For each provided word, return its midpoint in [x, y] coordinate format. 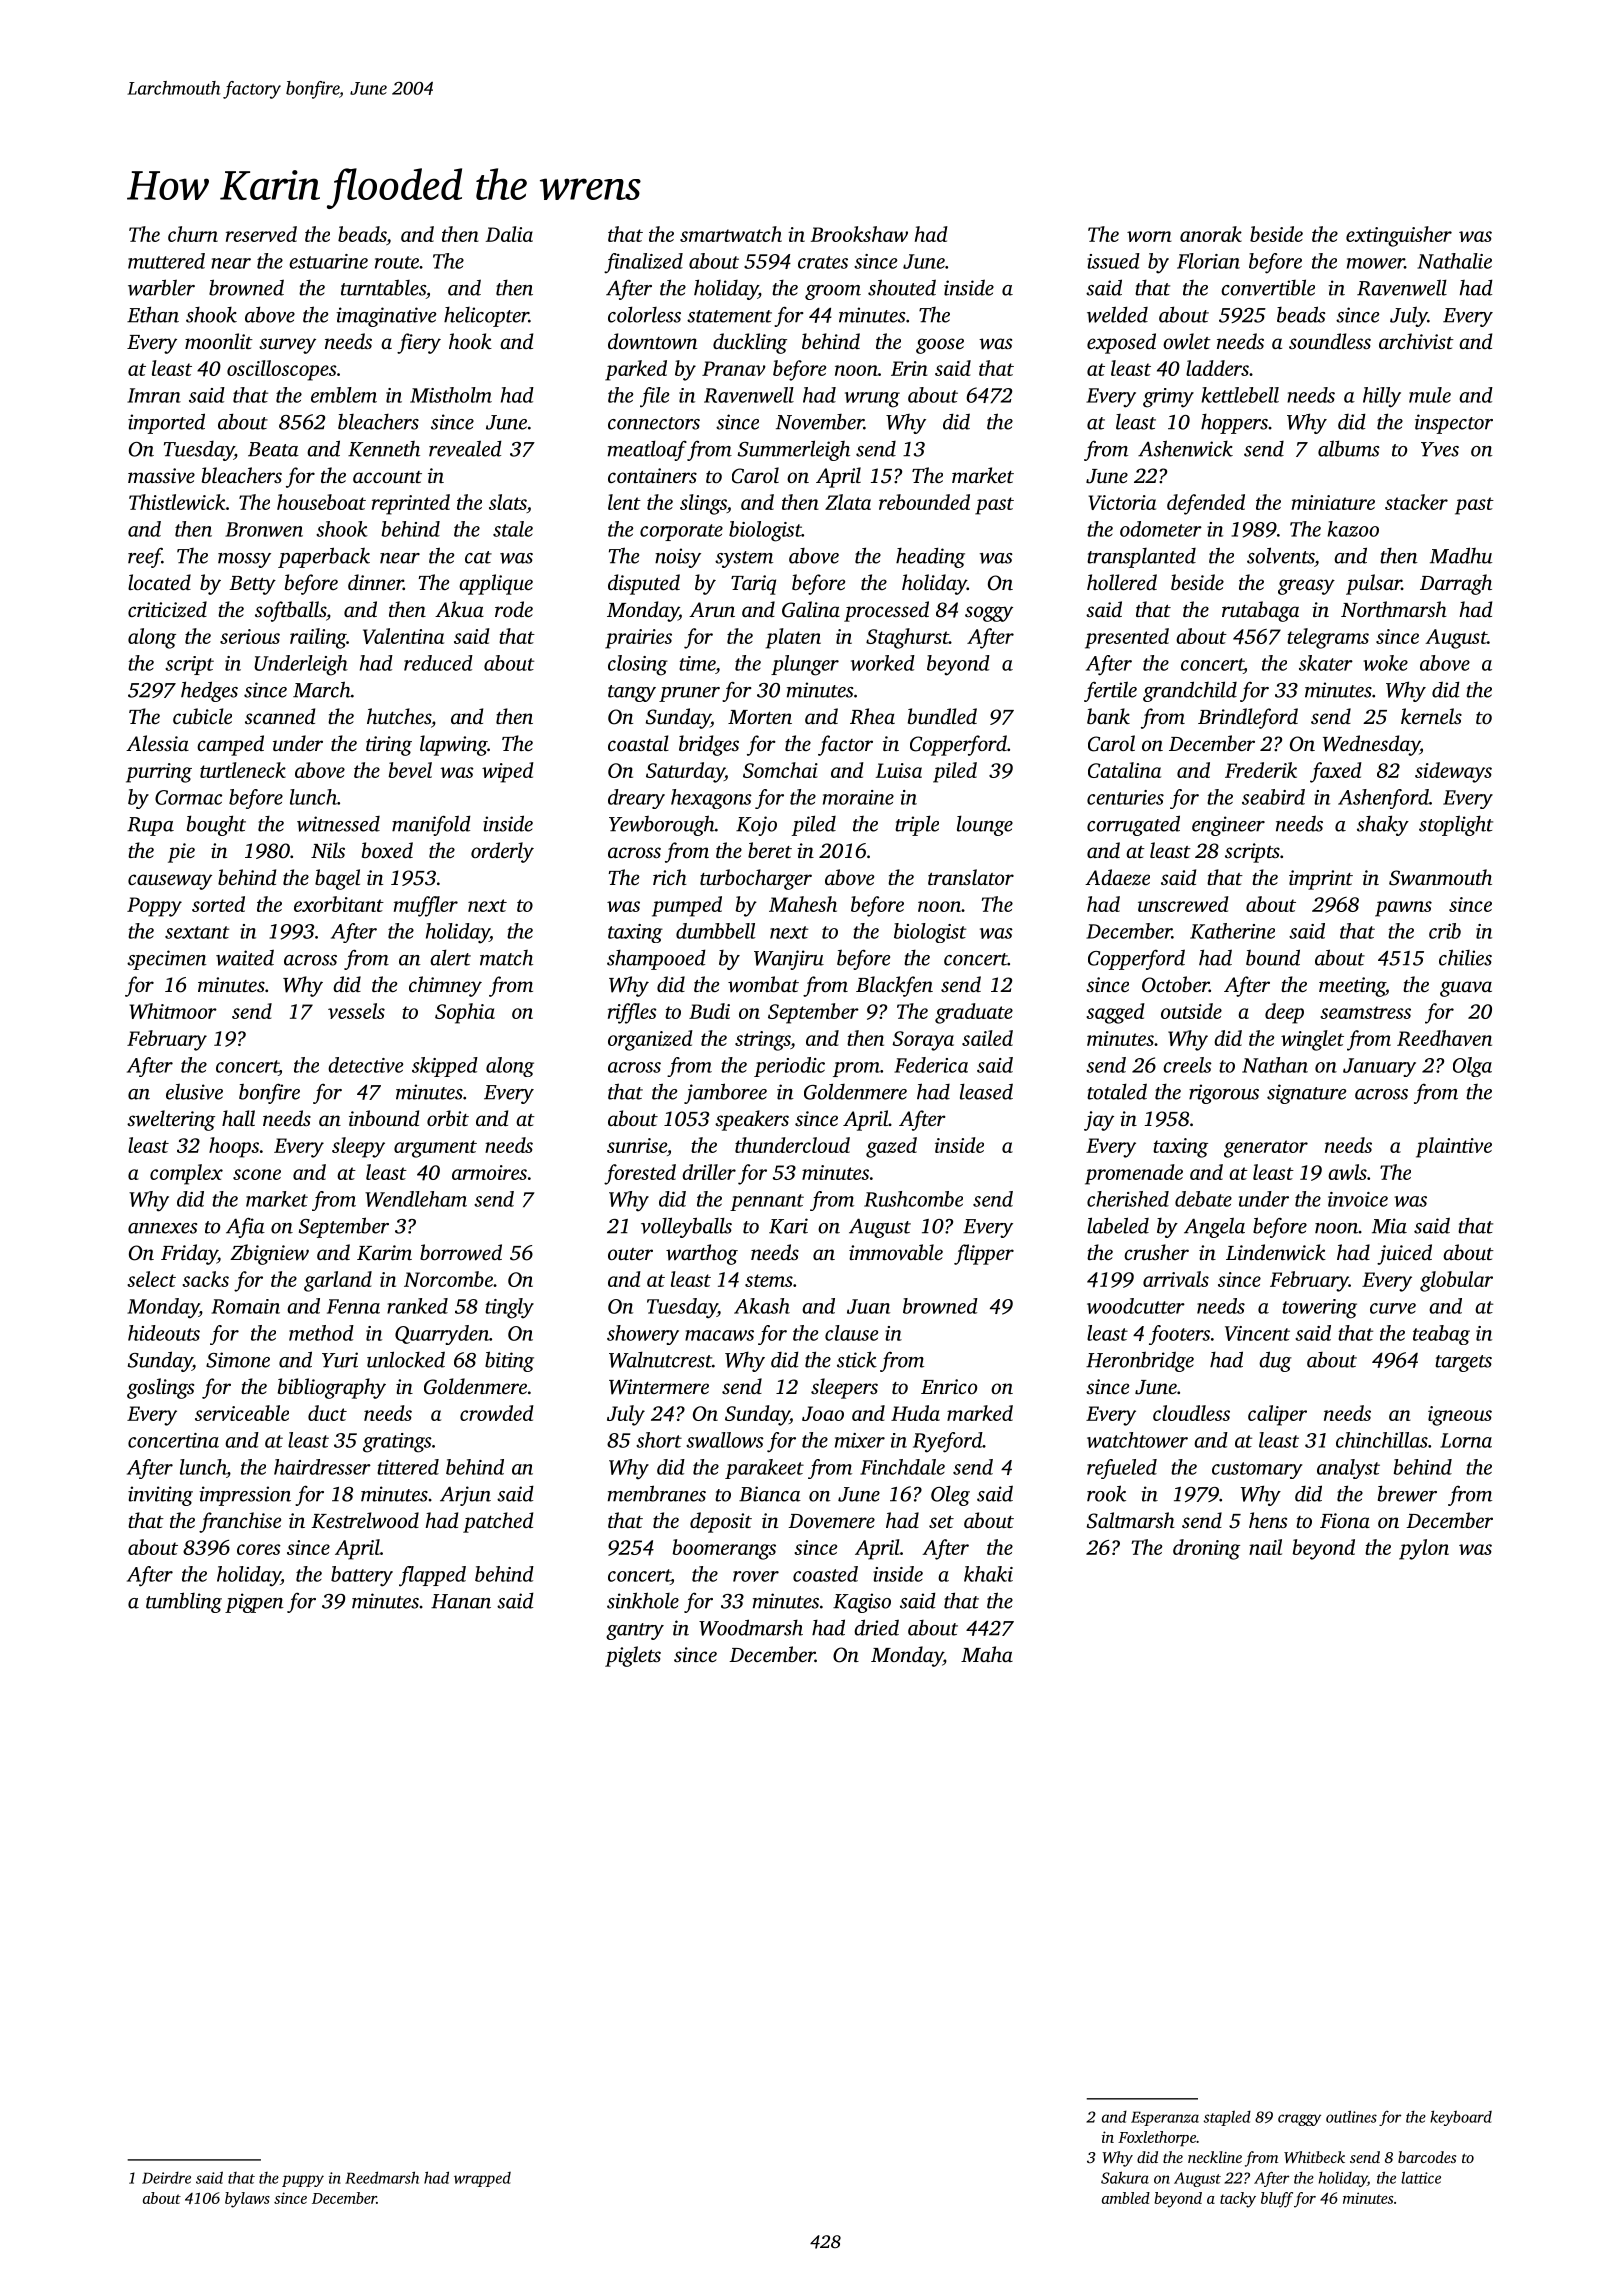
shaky [1383, 825]
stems [769, 1280]
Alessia [157, 743]
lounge [985, 825]
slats [508, 502]
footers [1179, 1335]
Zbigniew [269, 1254]
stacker [1416, 502]
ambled [1126, 2198]
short [659, 1440]
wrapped [482, 2179]
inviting [160, 1496]
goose [940, 346]
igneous [1460, 1416]
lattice [1421, 2177]
